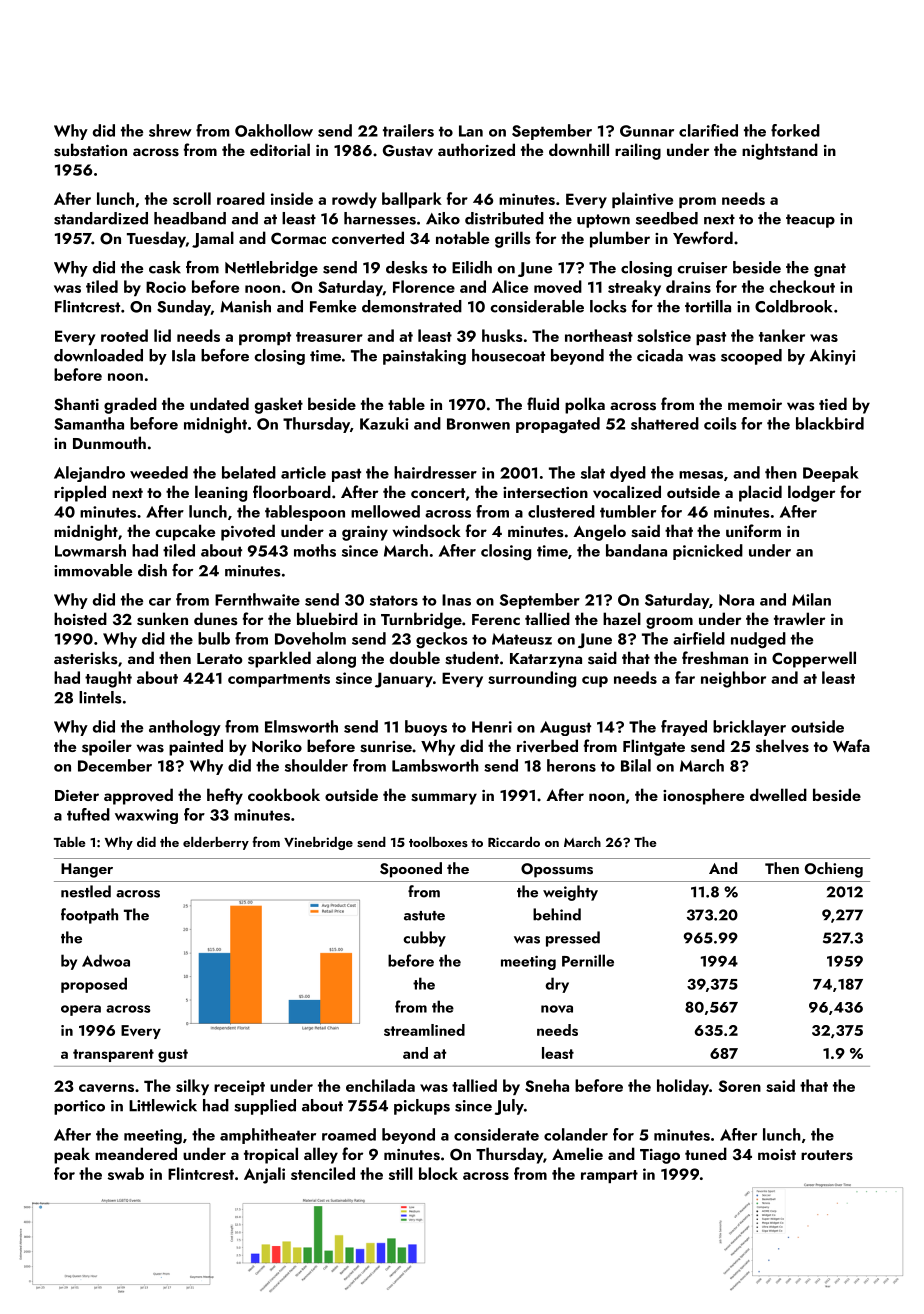 This page has height=1314, width=924. What do you see at coordinates (394, 600) in the page?
I see `stators` at bounding box center [394, 600].
